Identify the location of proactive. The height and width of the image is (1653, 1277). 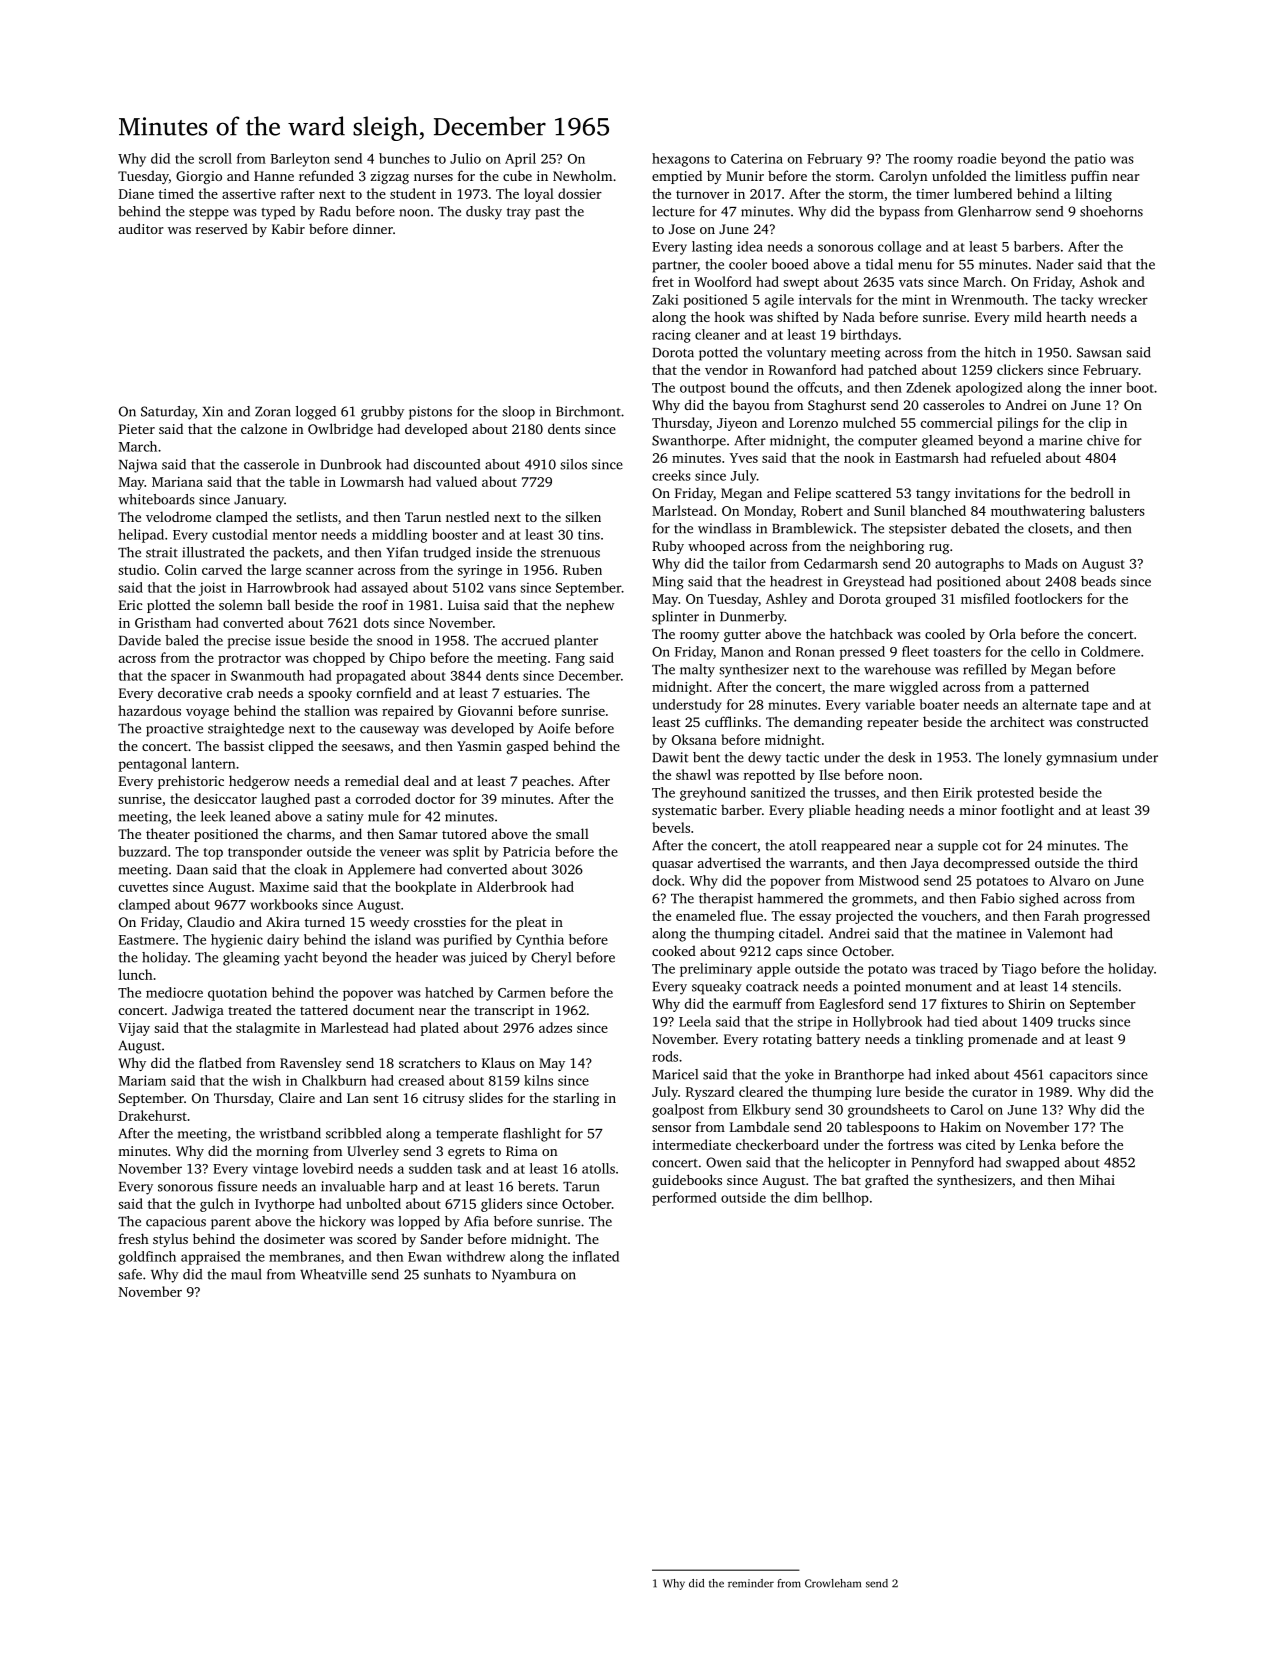
(174, 730).
